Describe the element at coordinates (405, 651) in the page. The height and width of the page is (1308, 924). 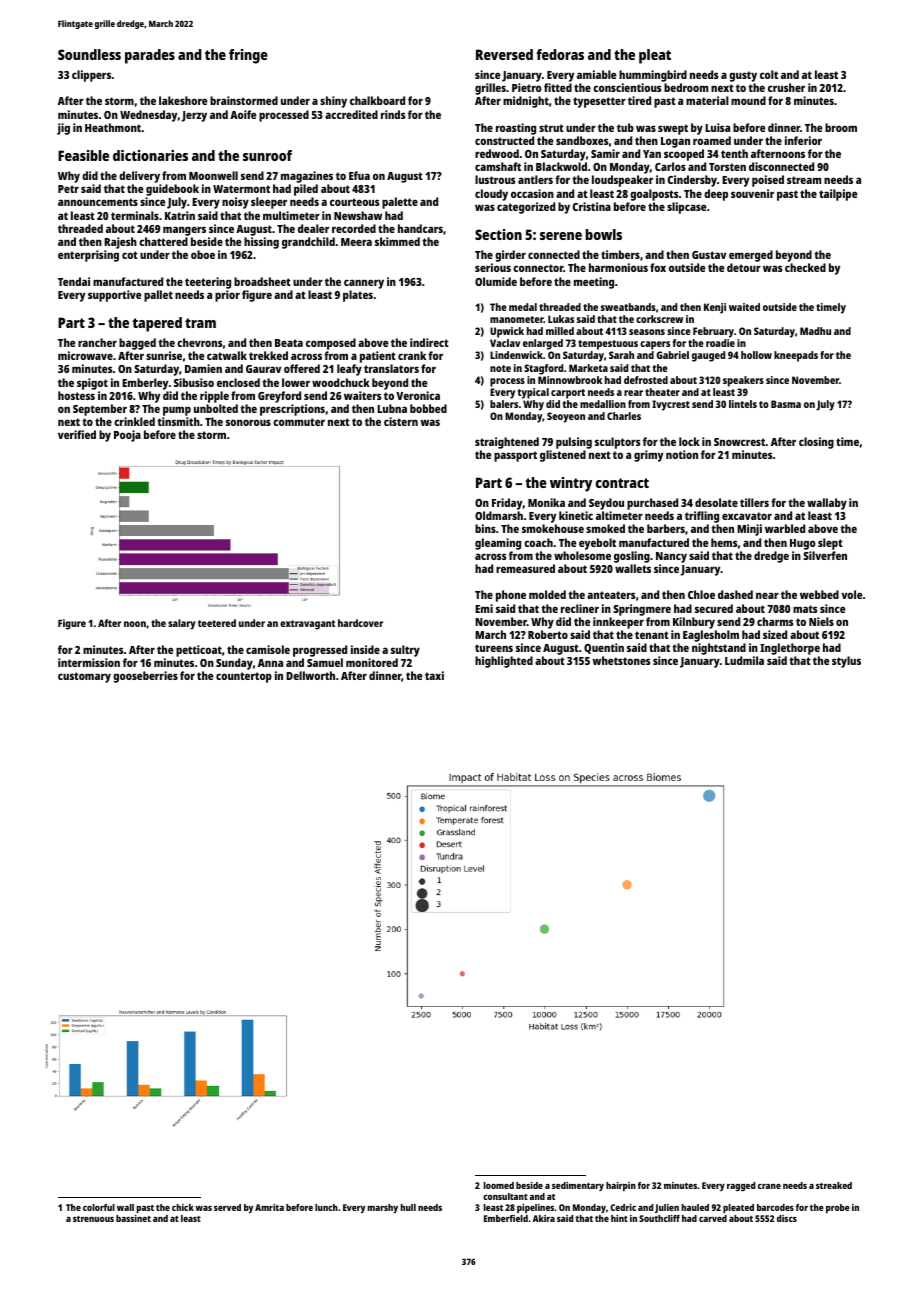
I see `sultry` at that location.
